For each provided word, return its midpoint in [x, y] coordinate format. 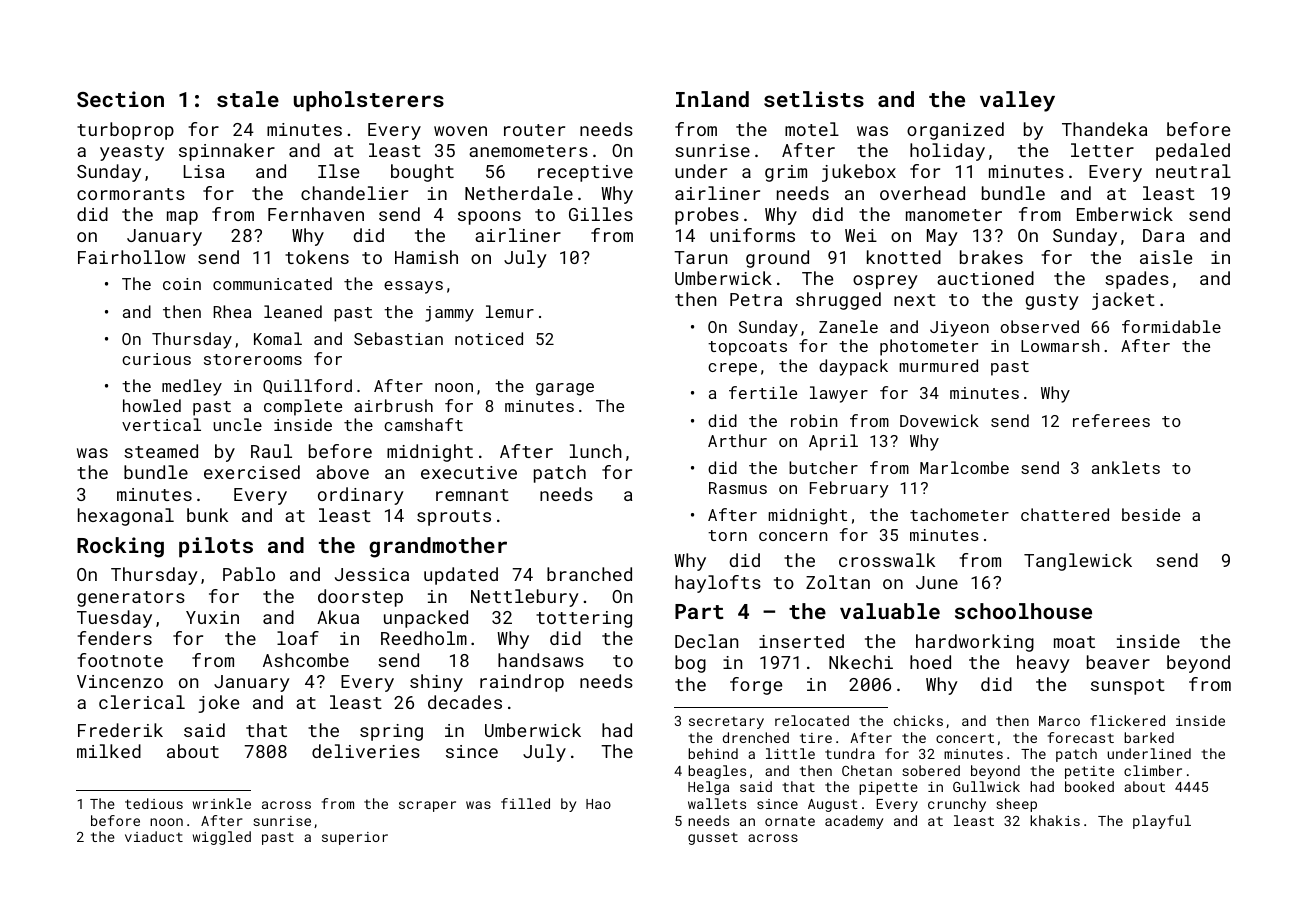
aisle [1166, 257]
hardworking [975, 643]
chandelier [354, 193]
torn [727, 535]
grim [786, 173]
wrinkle [222, 803]
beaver [1118, 662]
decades [465, 702]
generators [131, 599]
